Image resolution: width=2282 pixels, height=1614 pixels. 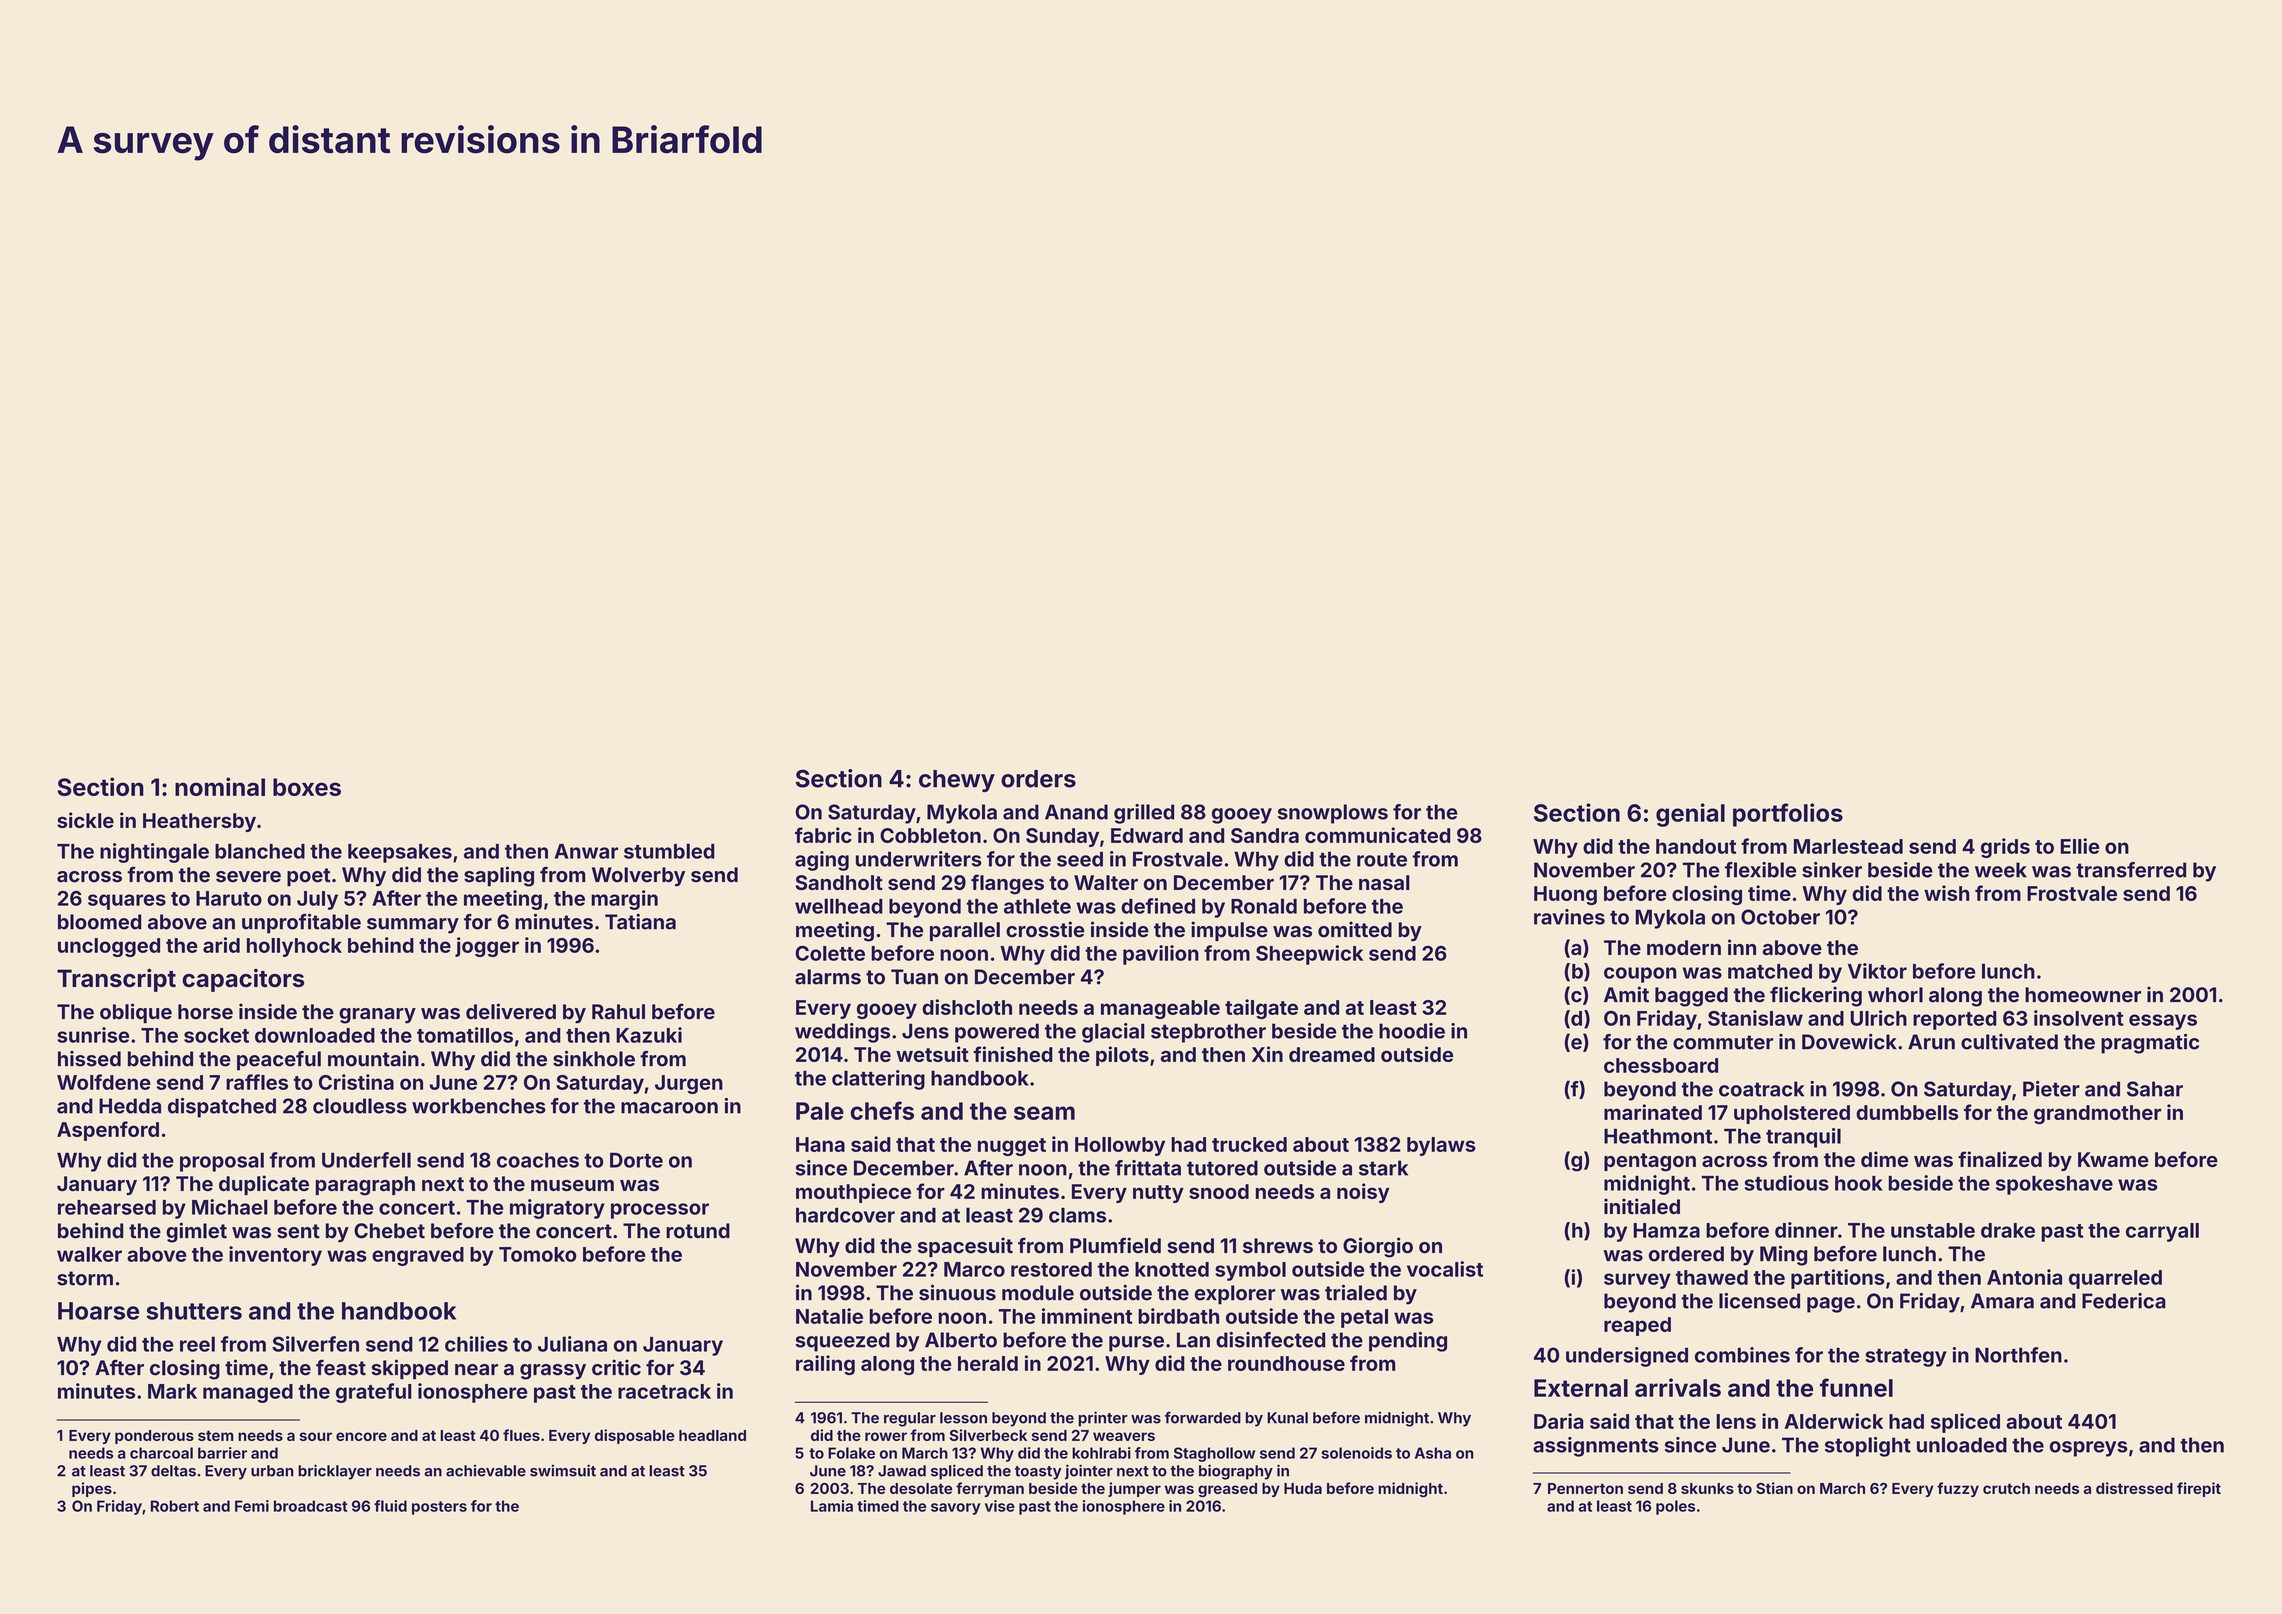 I want to click on portfolios, so click(x=1788, y=815).
